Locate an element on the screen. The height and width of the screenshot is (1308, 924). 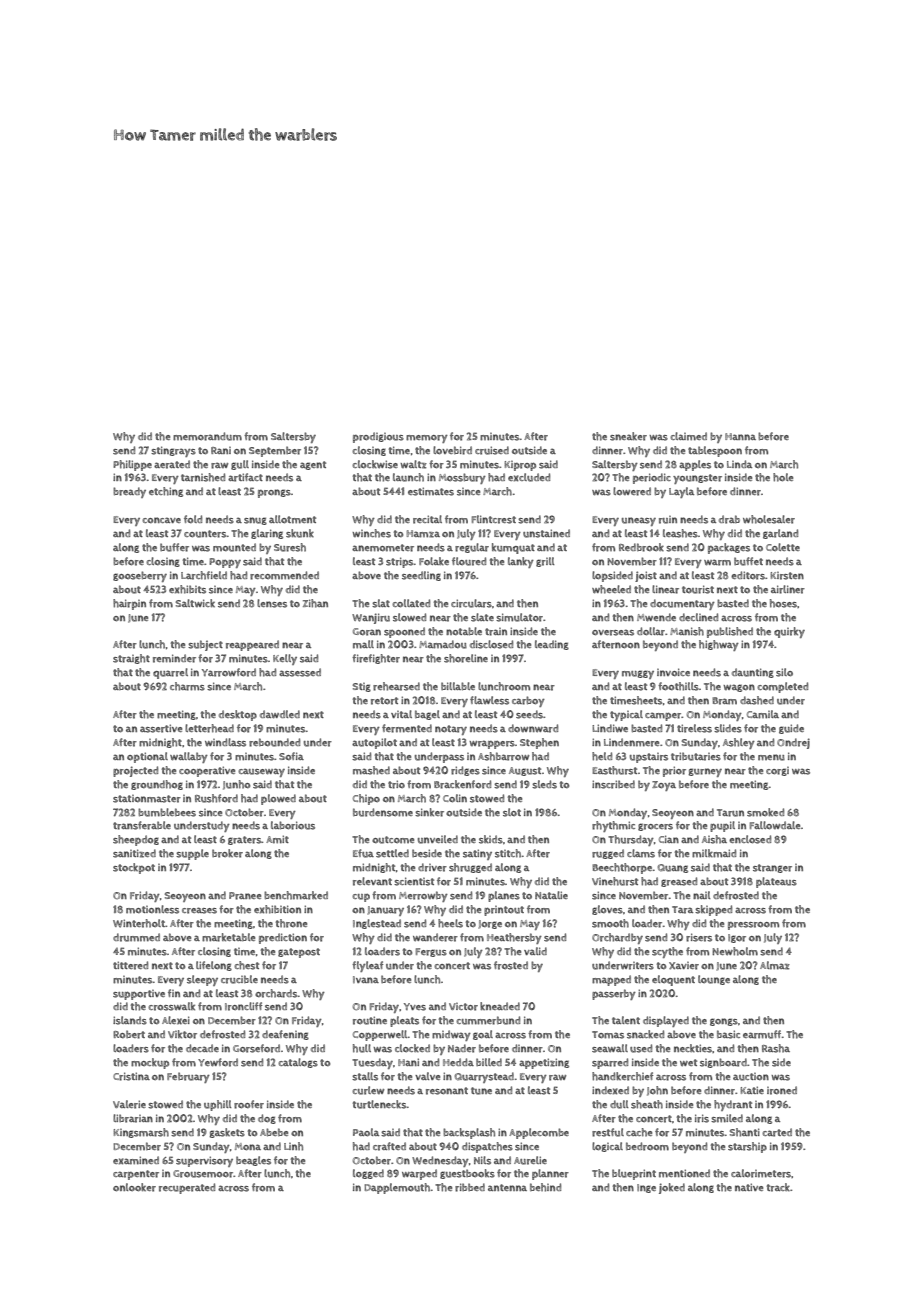
wagon is located at coordinates (739, 688).
